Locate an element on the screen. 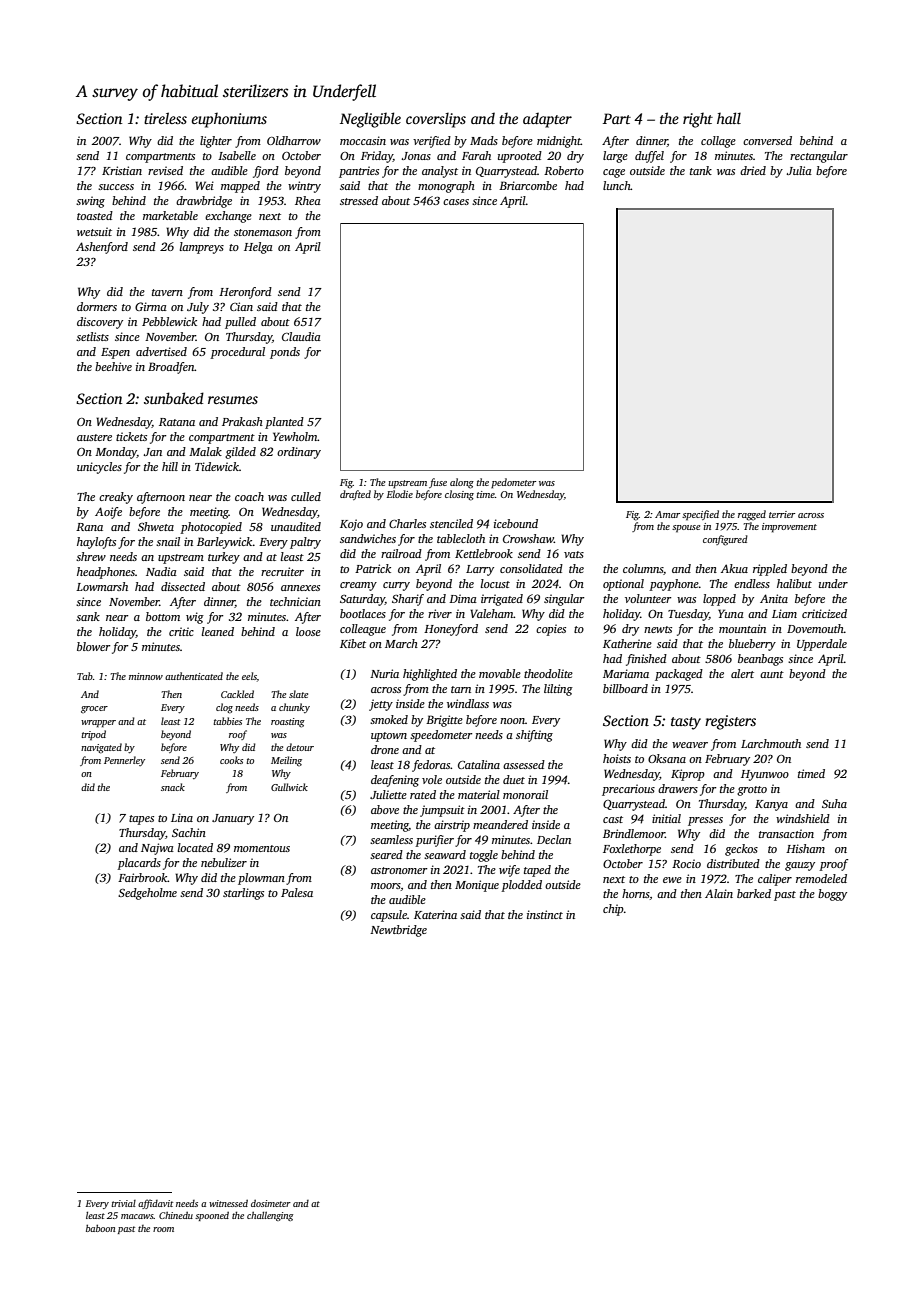 The image size is (924, 1308). Kristian is located at coordinates (122, 170).
